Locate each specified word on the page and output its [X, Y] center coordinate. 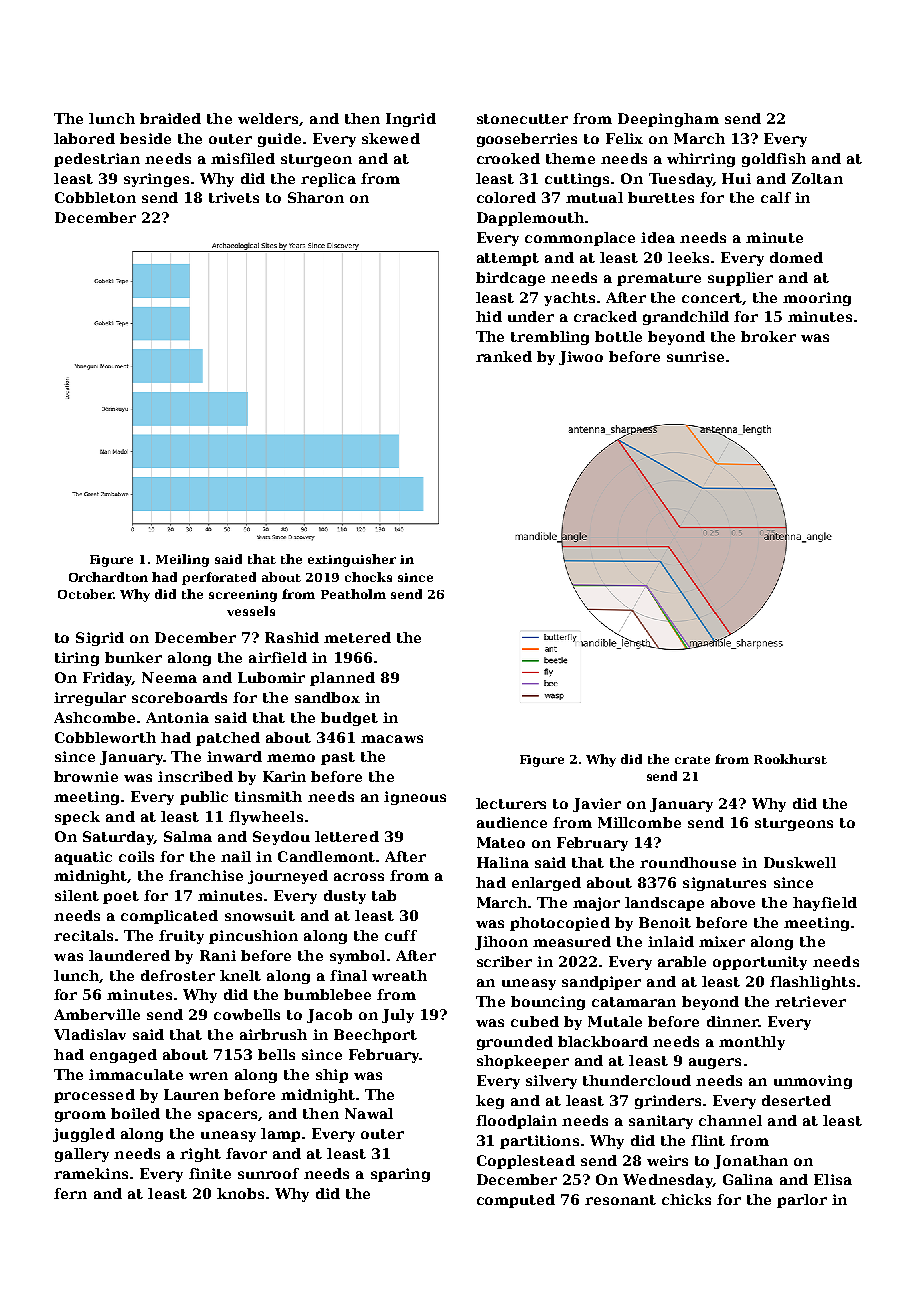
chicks [686, 1199]
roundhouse [688, 862]
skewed [391, 138]
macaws [392, 739]
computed [516, 1201]
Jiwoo [581, 358]
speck [77, 818]
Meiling [182, 560]
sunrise [695, 356]
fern [70, 1193]
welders [268, 118]
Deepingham [668, 120]
